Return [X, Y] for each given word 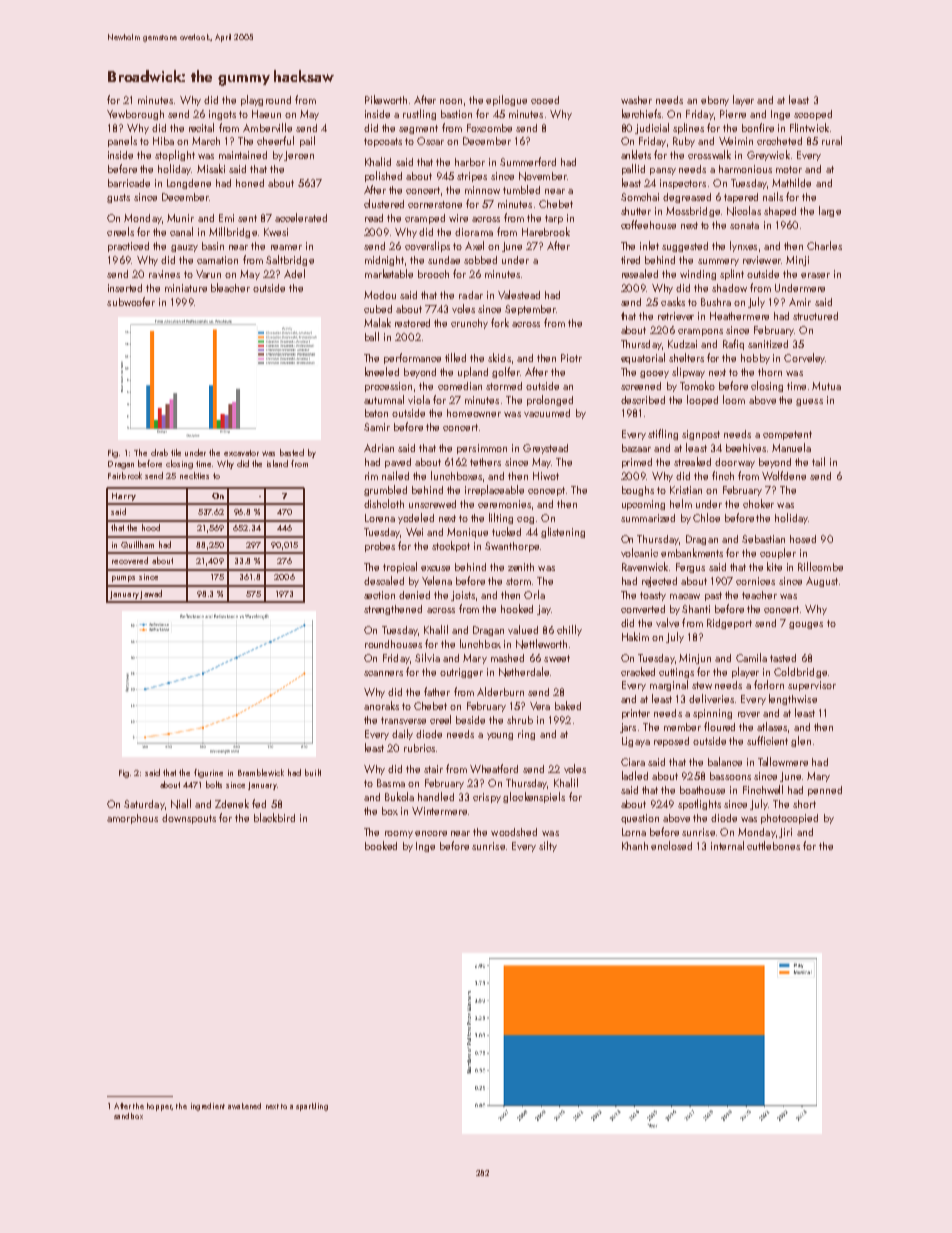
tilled [455, 357]
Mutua [826, 386]
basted [292, 452]
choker [758, 503]
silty [548, 846]
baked [568, 705]
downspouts [189, 819]
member [682, 727]
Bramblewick [261, 772]
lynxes [743, 246]
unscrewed [432, 504]
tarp [554, 219]
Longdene [189, 184]
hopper [159, 1107]
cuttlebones [773, 845]
